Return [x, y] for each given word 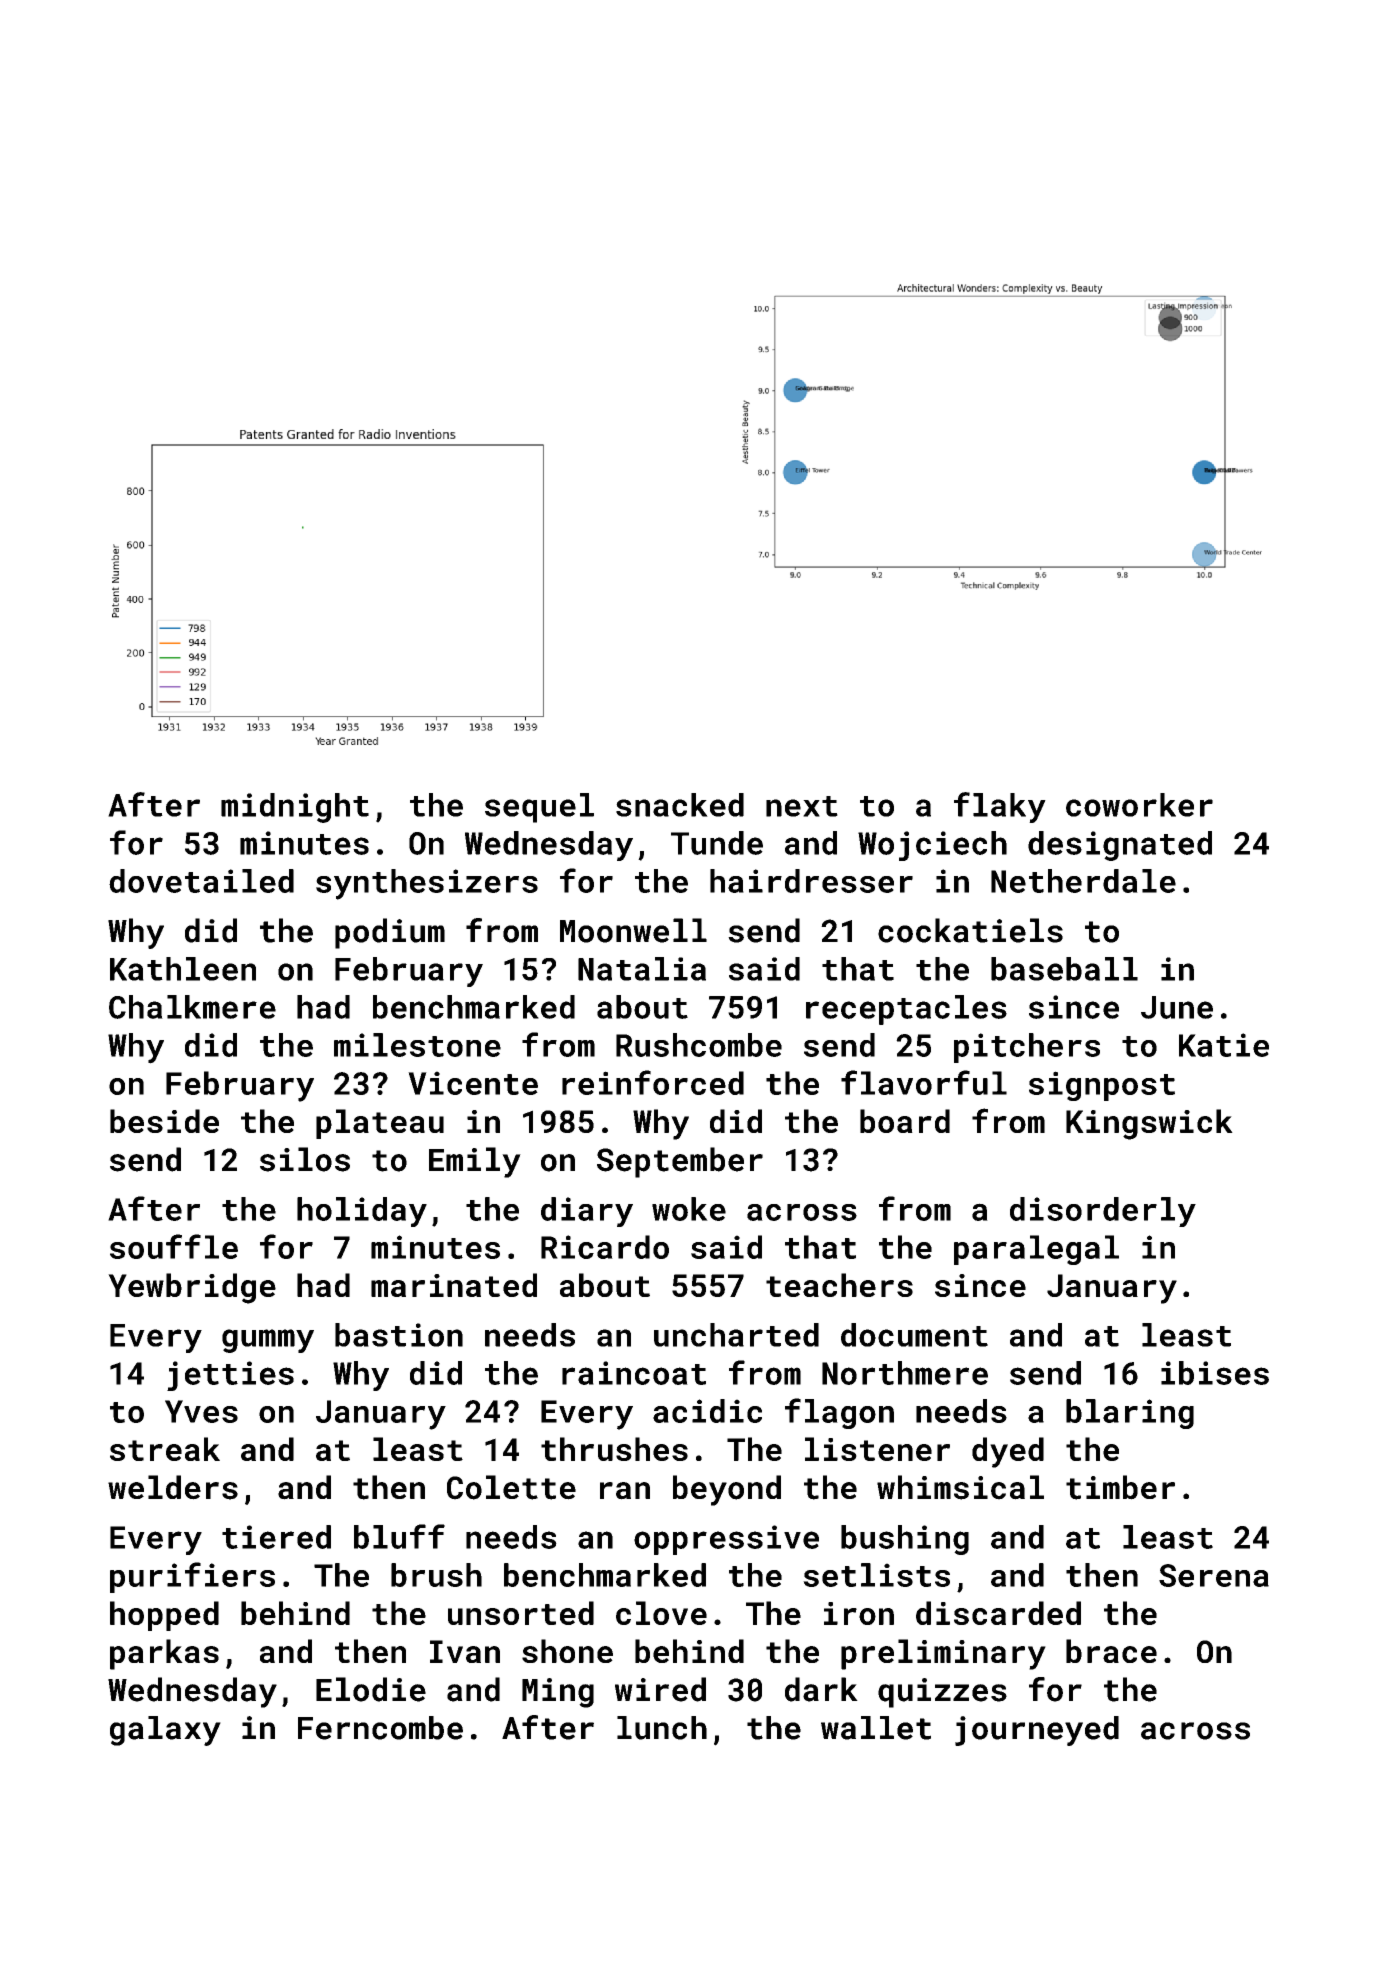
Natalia [642, 969]
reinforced [653, 1082]
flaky [1000, 807]
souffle [174, 1246]
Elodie [371, 1689]
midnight [295, 808]
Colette [511, 1487]
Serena [1214, 1575]
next [802, 806]
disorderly [1103, 1212]
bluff [399, 1536]
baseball [1064, 969]
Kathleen [183, 969]
